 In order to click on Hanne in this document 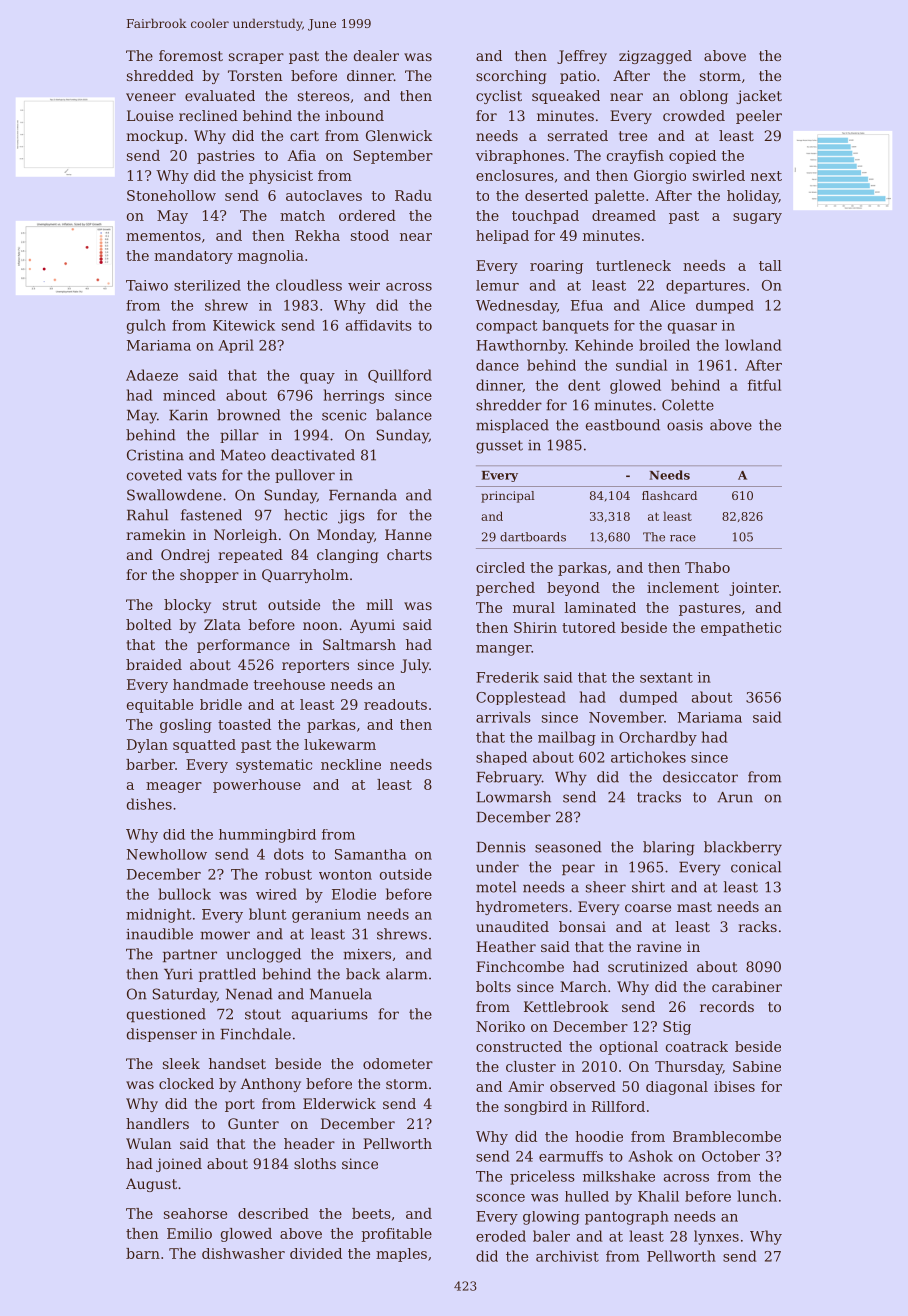, I will do `click(408, 534)`.
